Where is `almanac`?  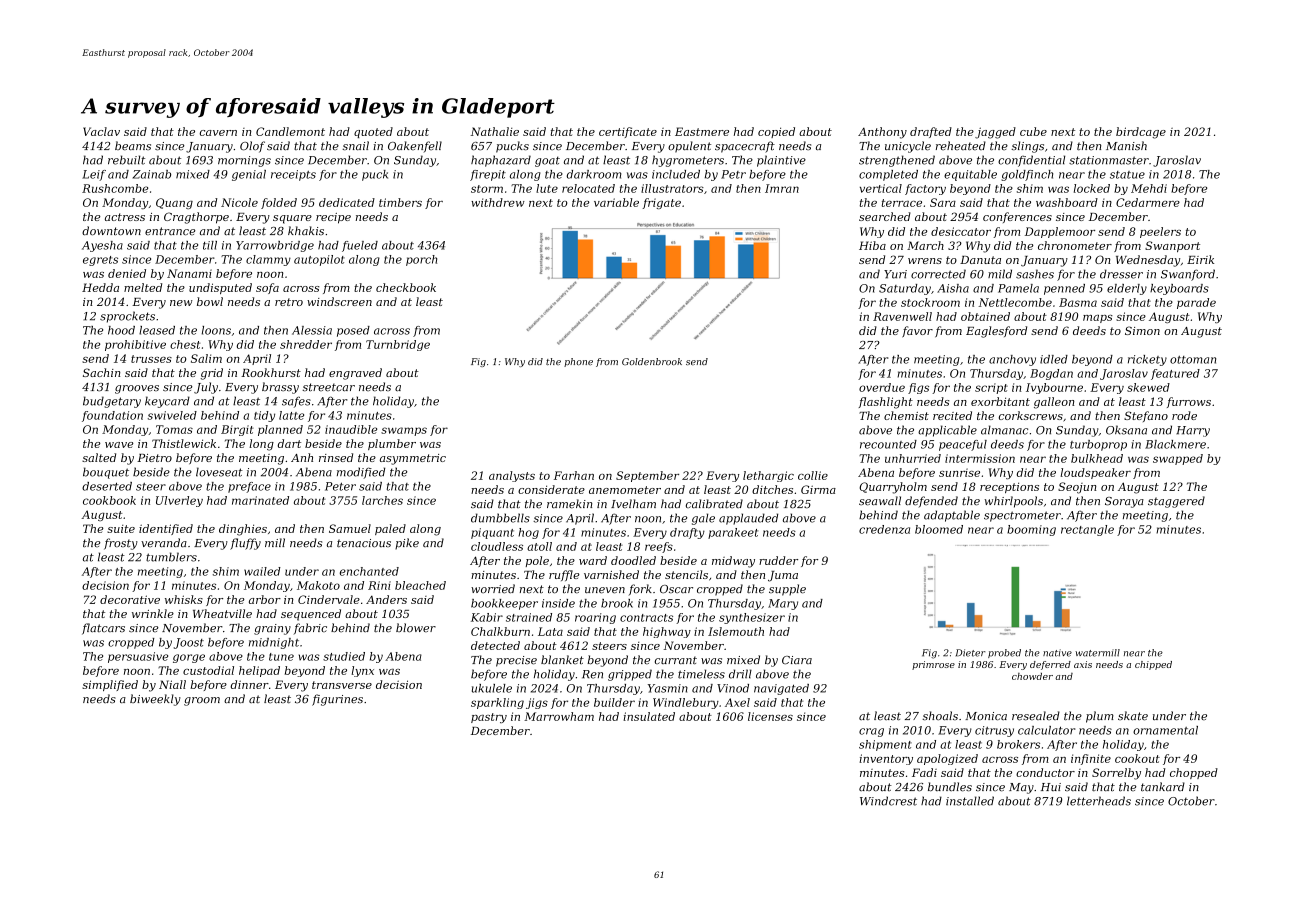 almanac is located at coordinates (1004, 430).
